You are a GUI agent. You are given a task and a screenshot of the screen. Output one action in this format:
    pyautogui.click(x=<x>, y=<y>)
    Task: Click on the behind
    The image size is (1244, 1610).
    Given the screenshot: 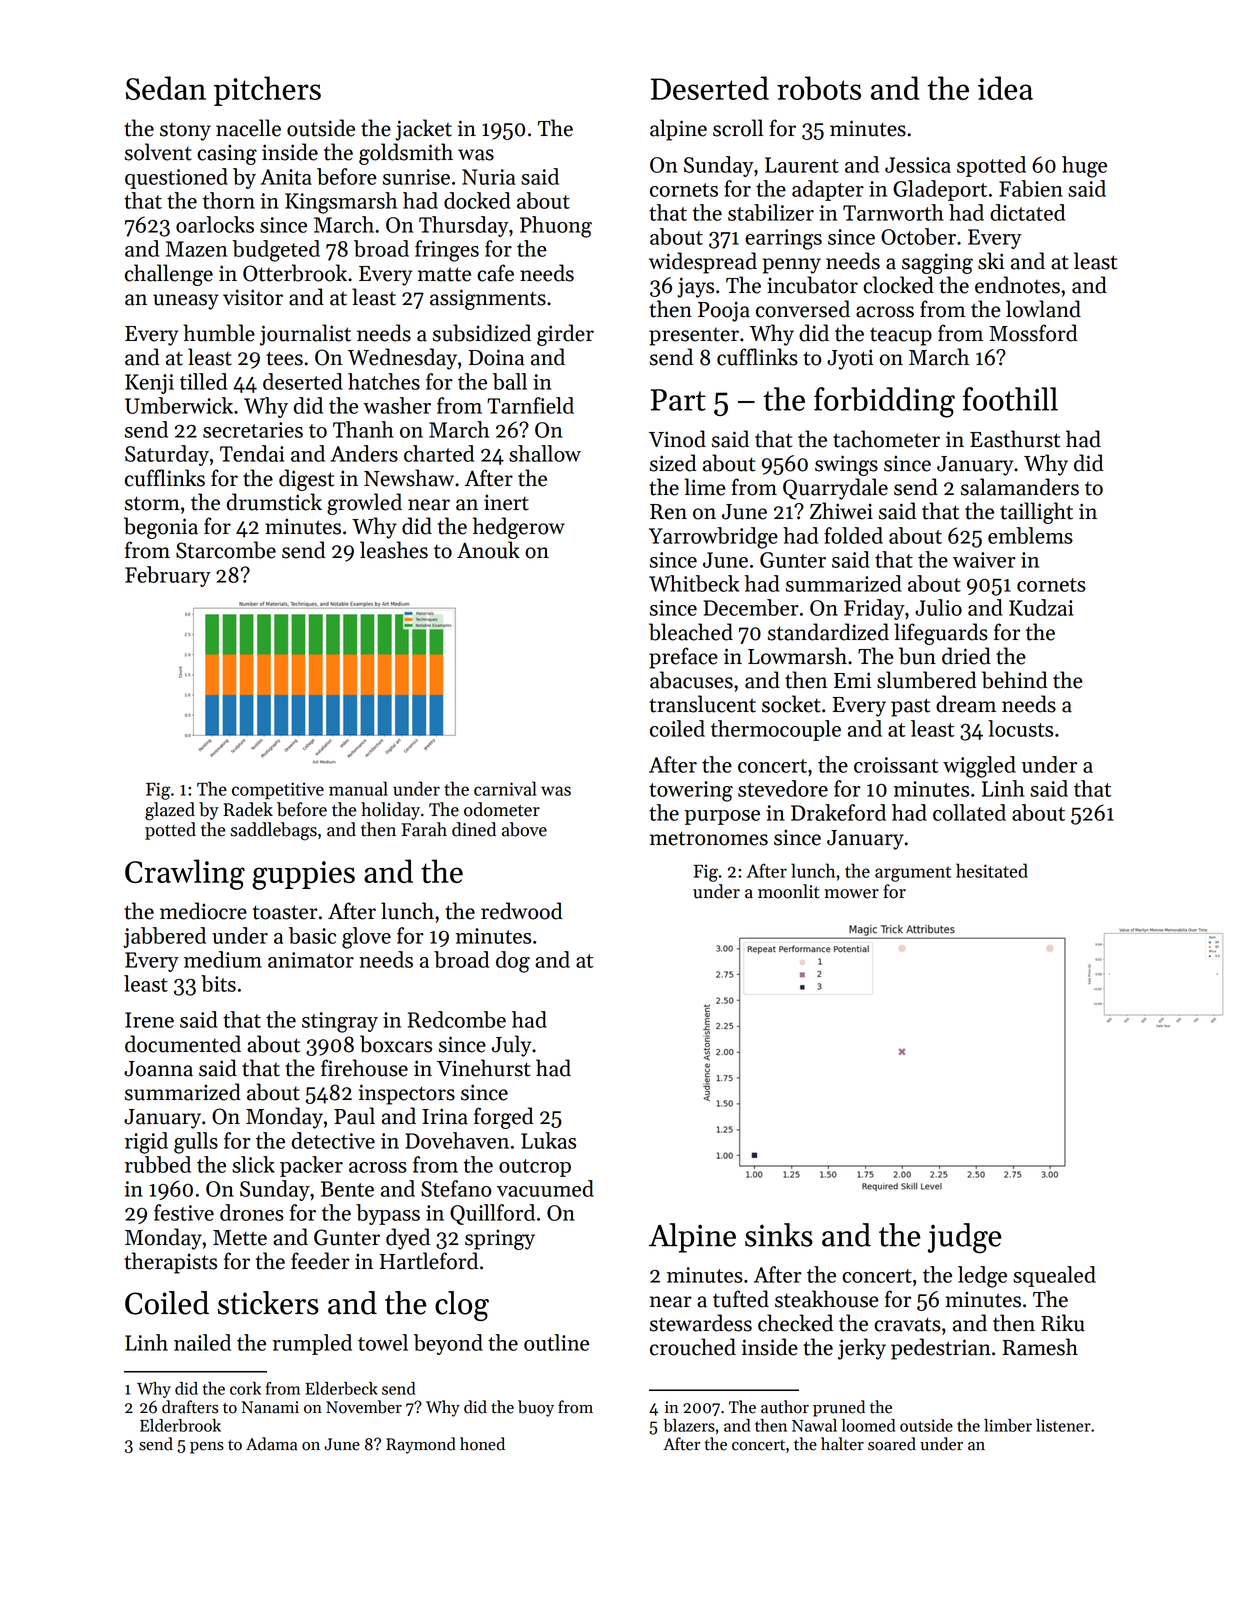 What is the action you would take?
    pyautogui.click(x=1015, y=680)
